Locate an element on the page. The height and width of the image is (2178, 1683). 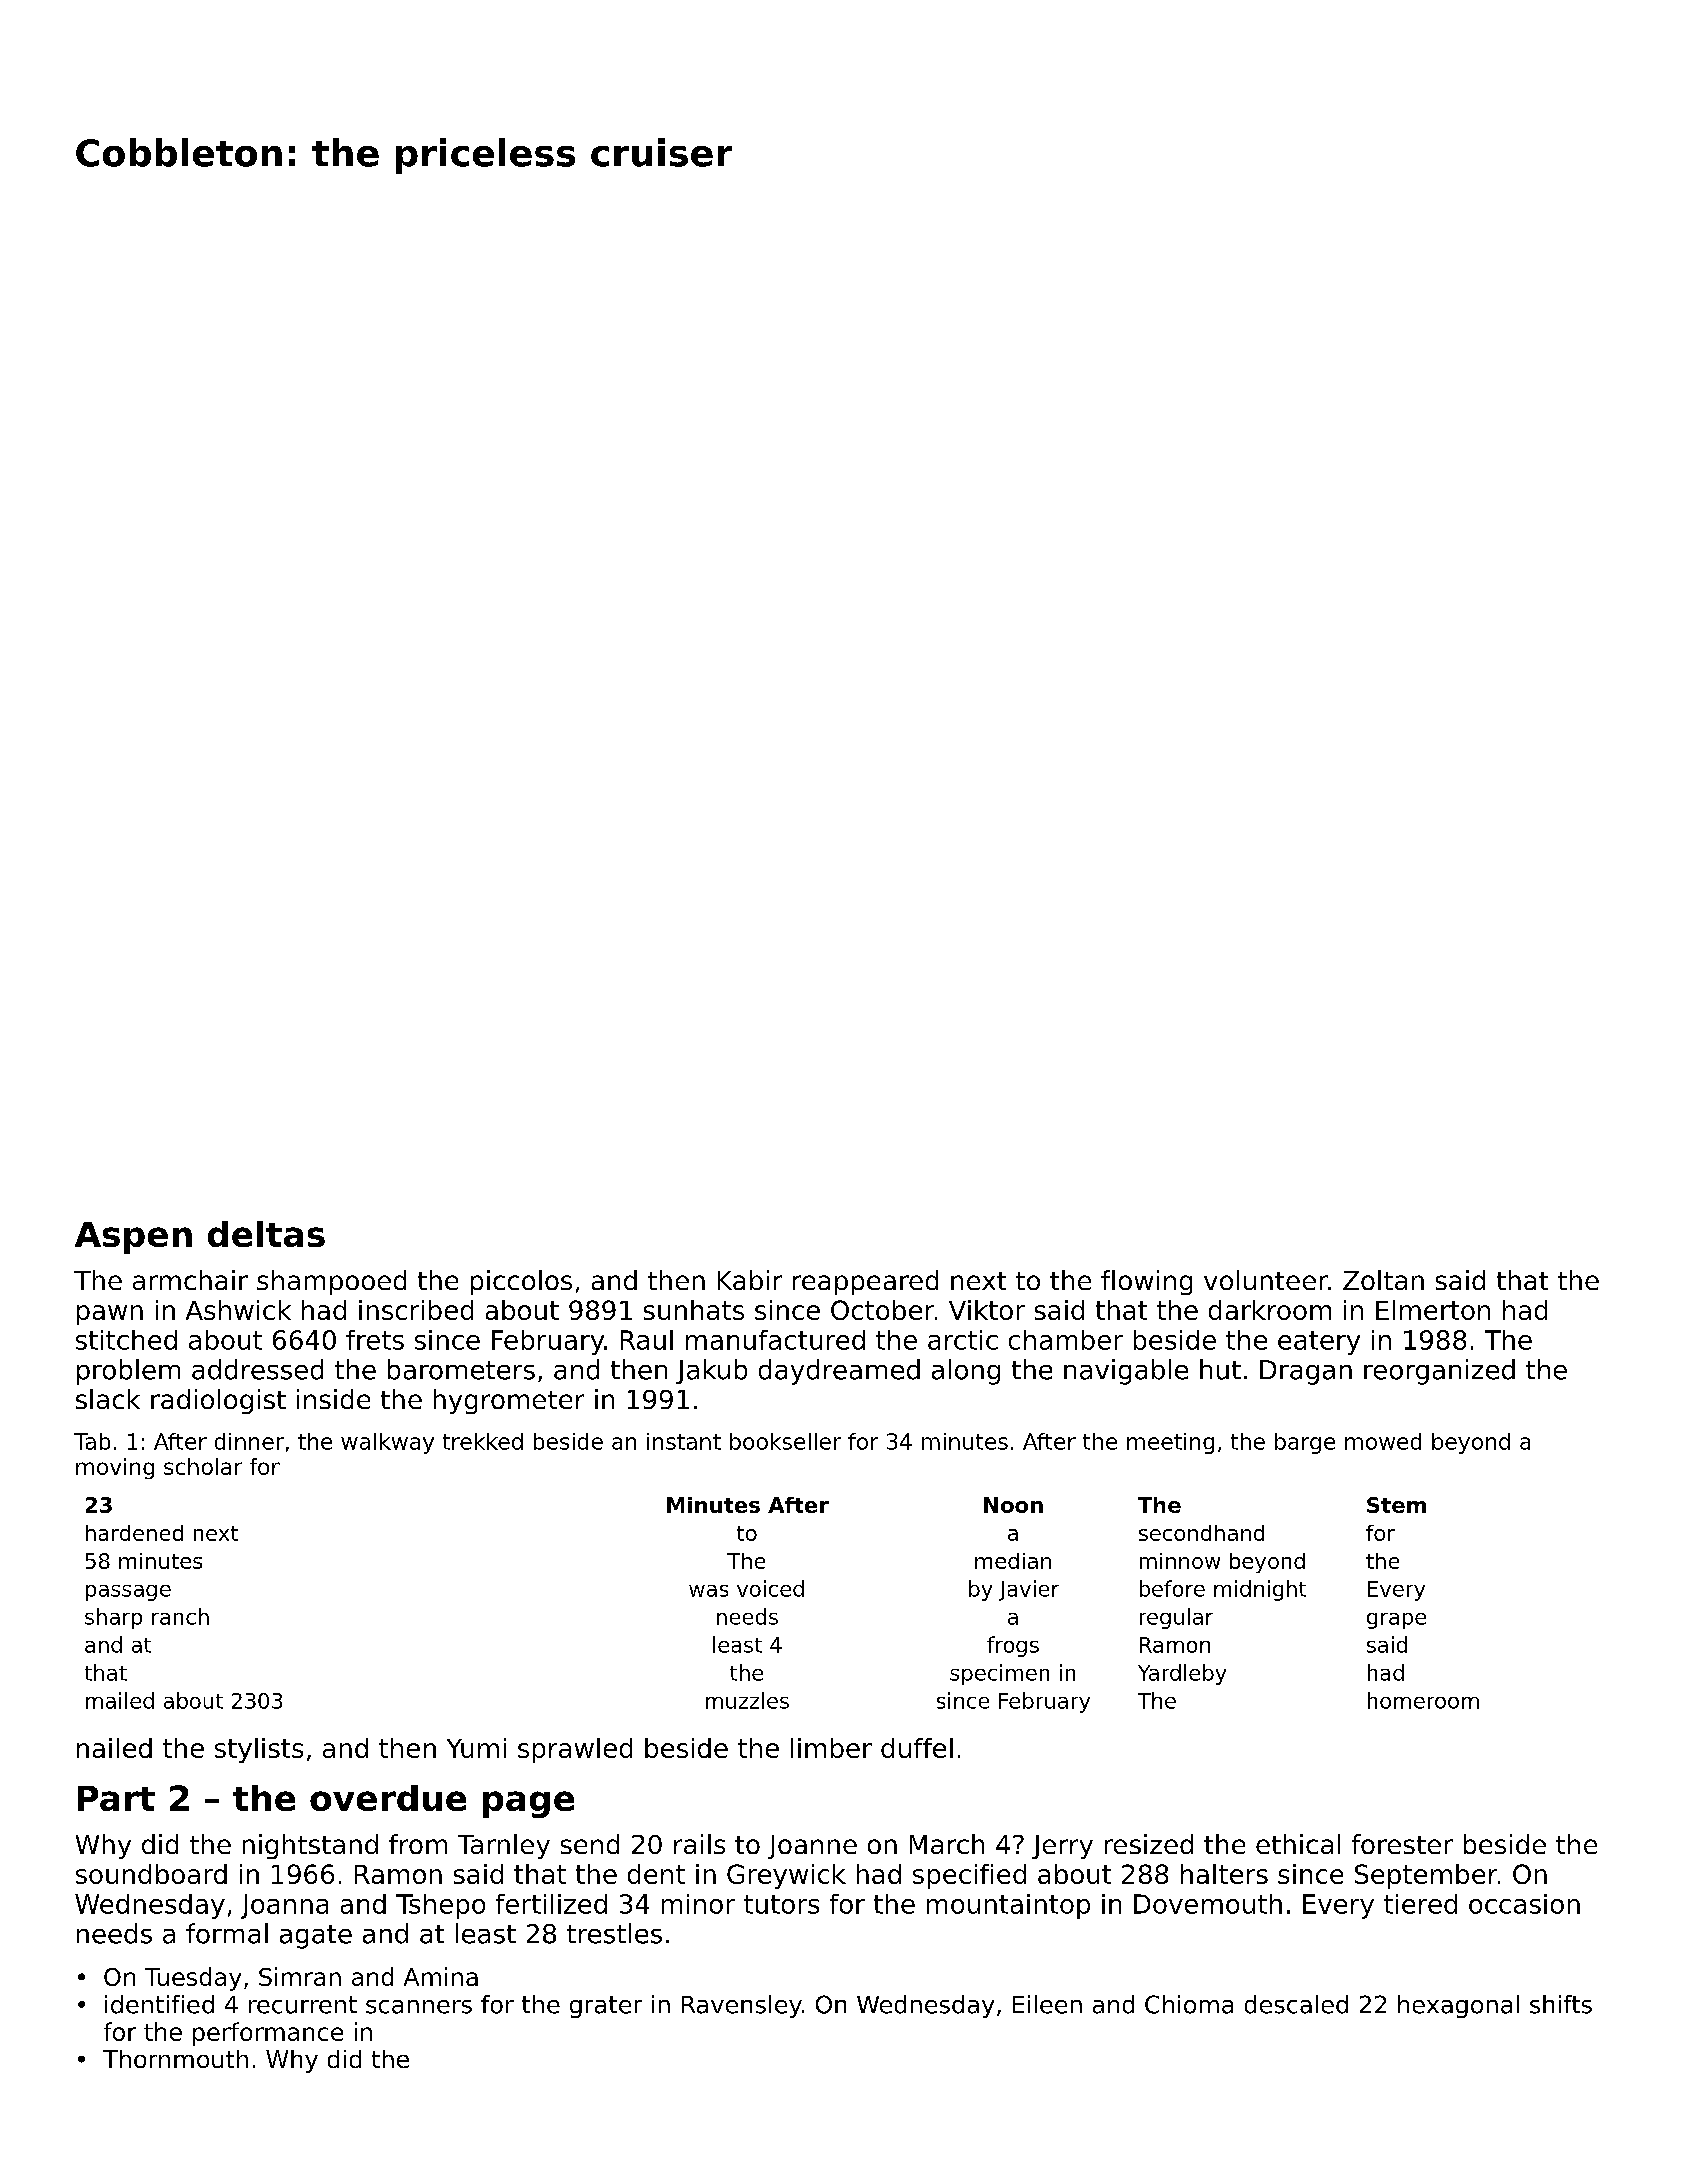
Zoltan is located at coordinates (1383, 1280).
